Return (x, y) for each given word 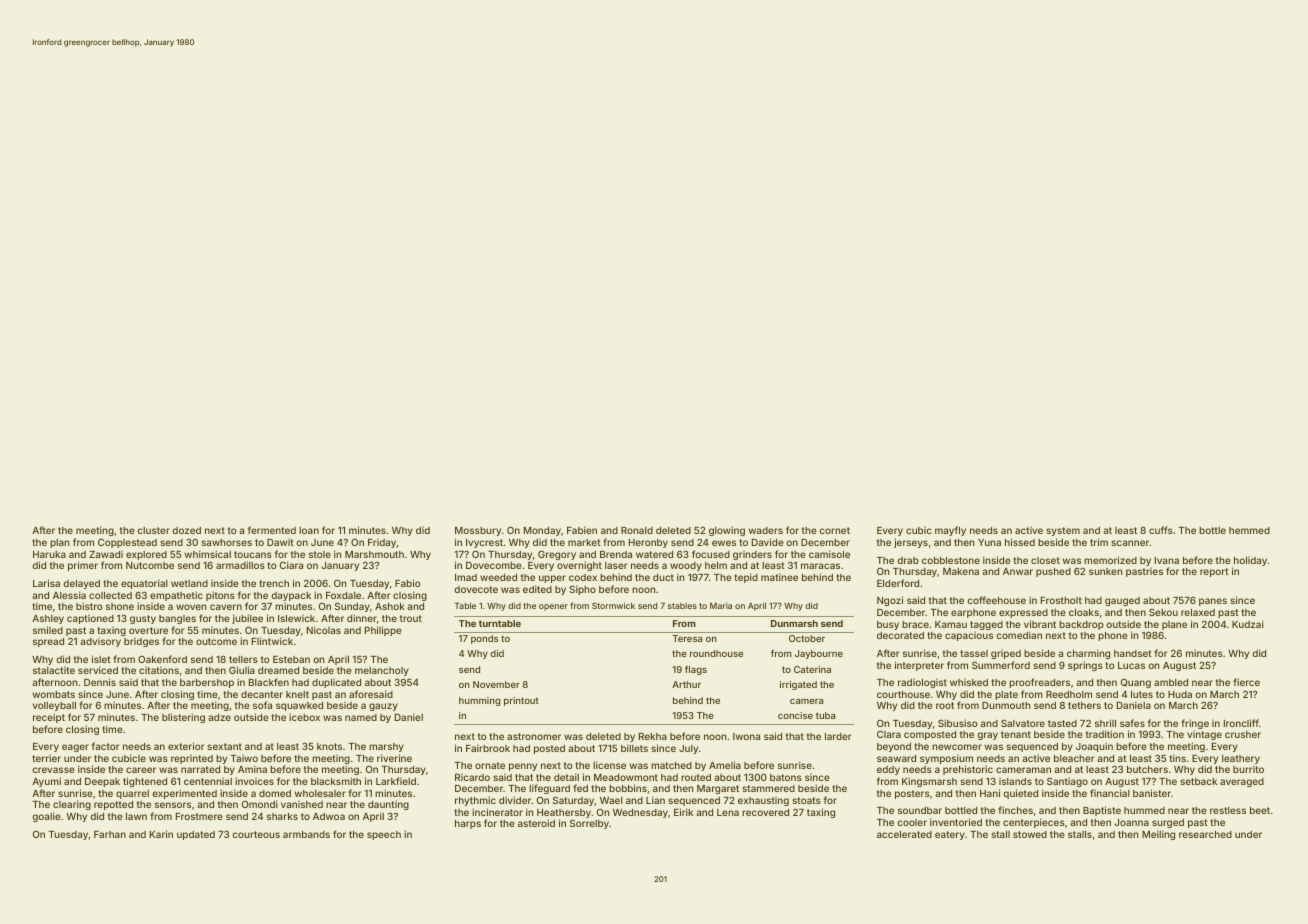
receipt (49, 718)
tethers (1084, 705)
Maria (721, 605)
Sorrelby (589, 824)
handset (1133, 653)
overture (148, 630)
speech (384, 835)
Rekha (653, 736)
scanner (1130, 543)
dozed (186, 530)
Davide (768, 542)
